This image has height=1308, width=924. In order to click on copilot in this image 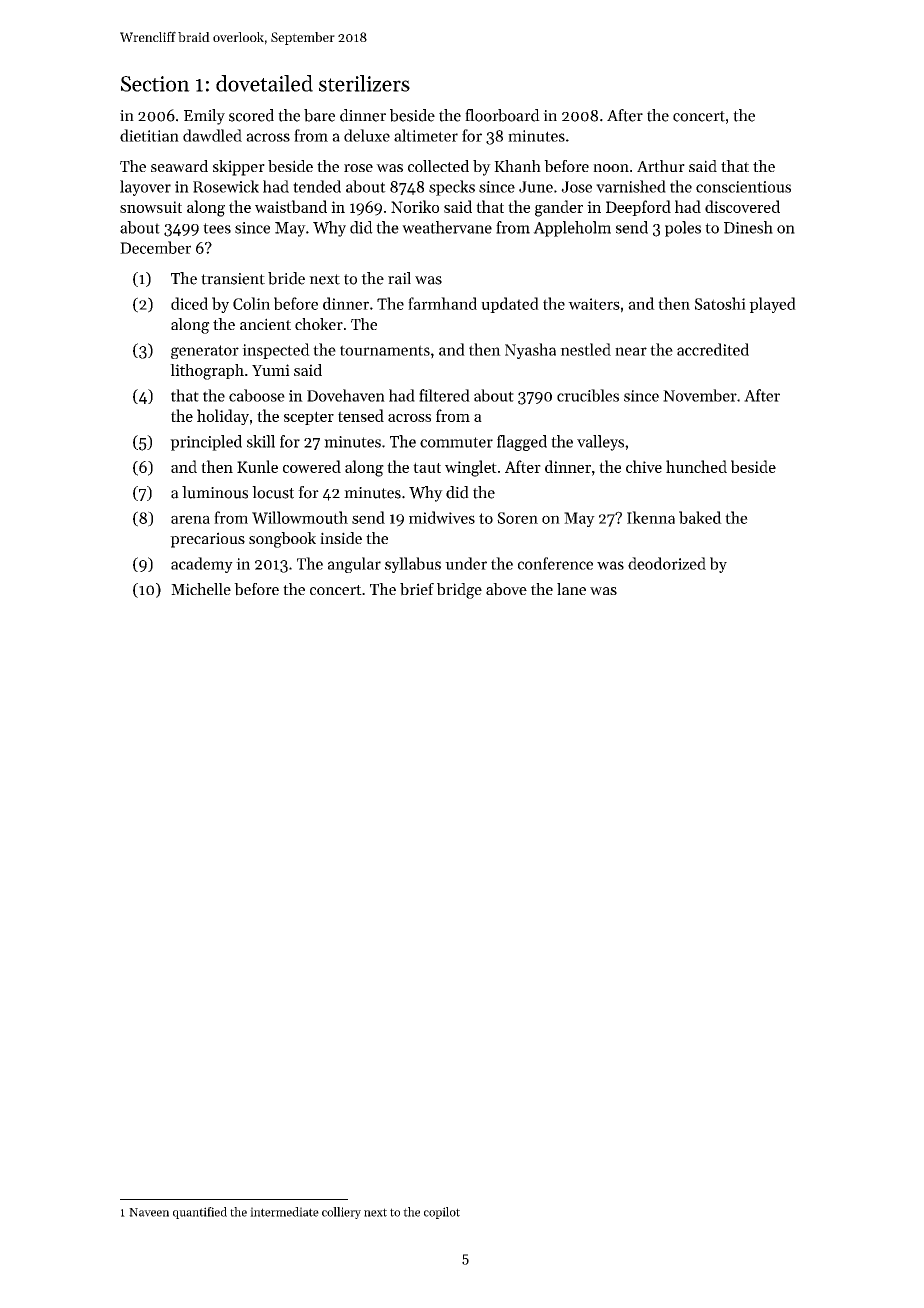, I will do `click(442, 1213)`.
